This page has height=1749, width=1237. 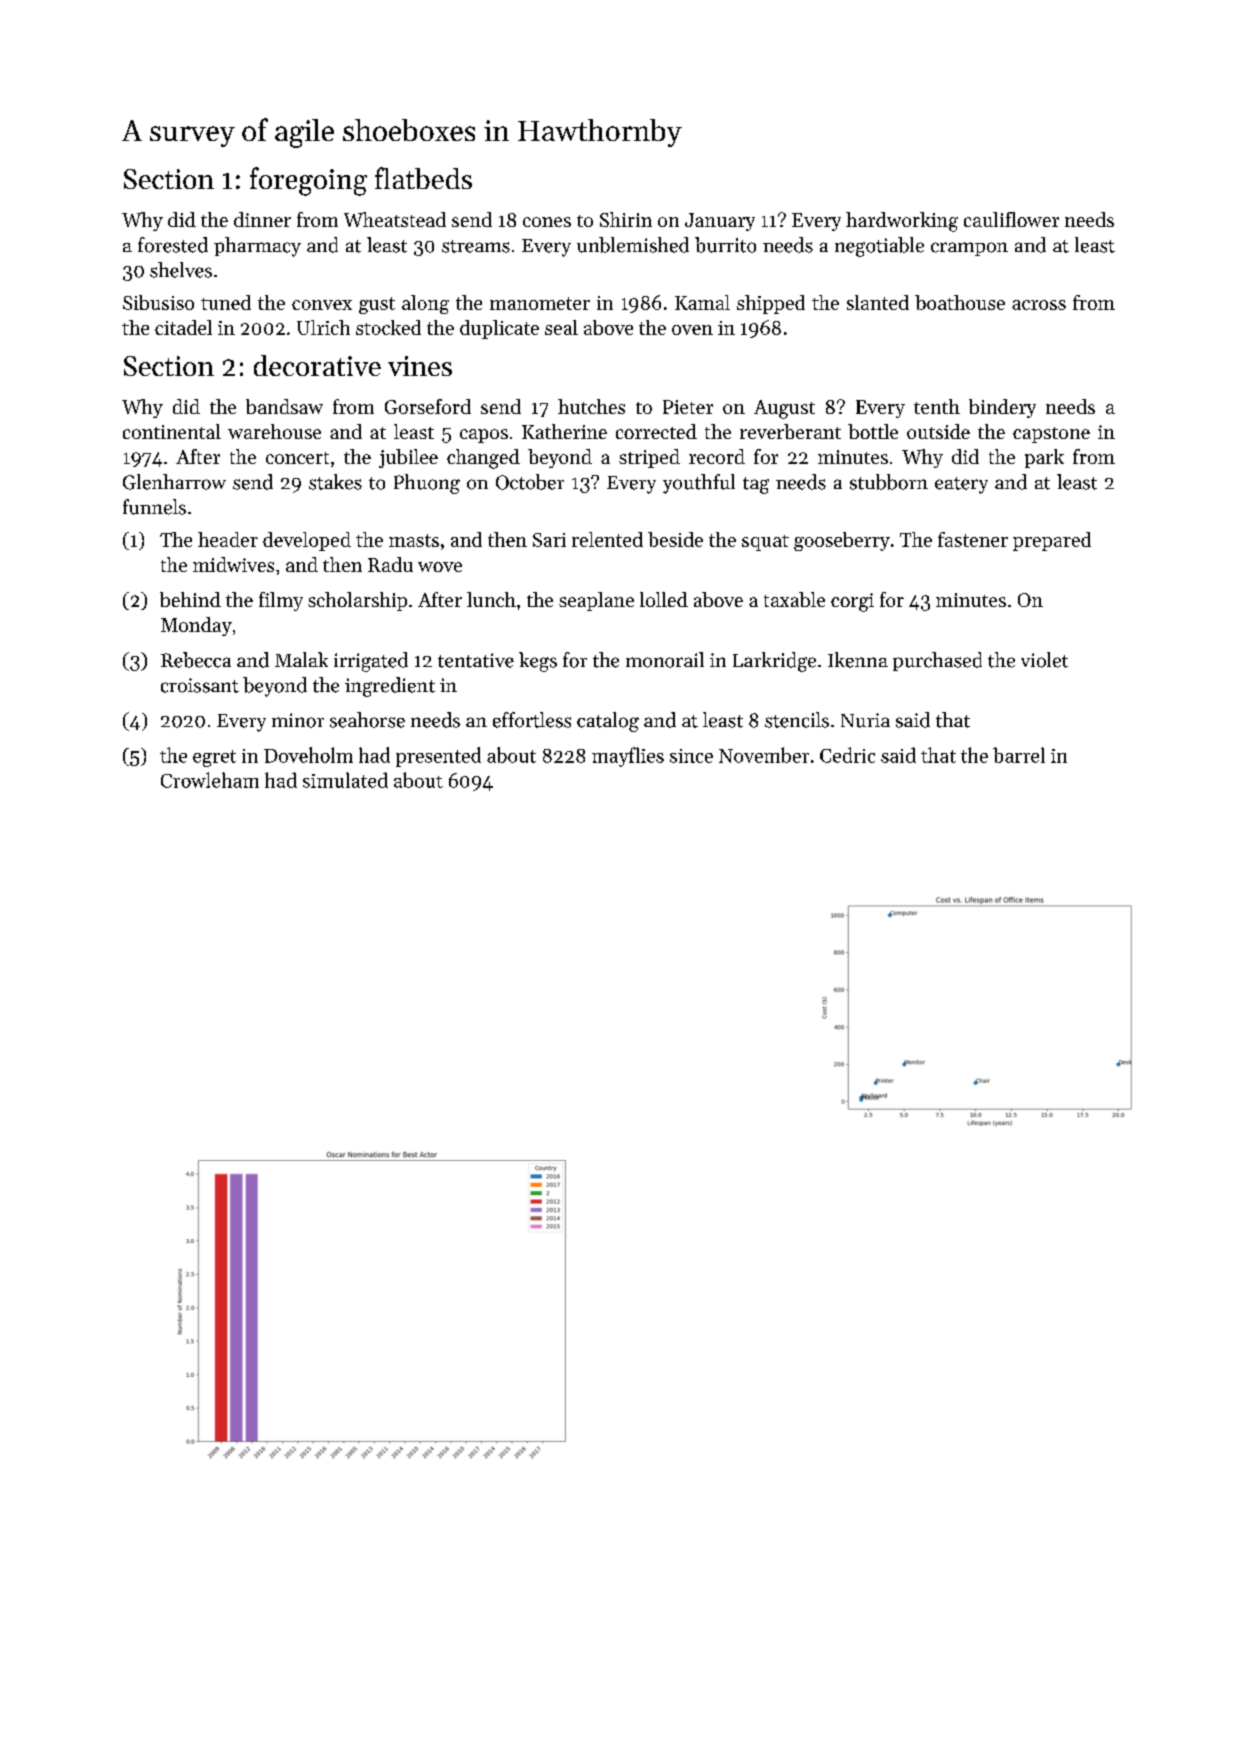 I want to click on funnels, so click(x=154, y=507).
